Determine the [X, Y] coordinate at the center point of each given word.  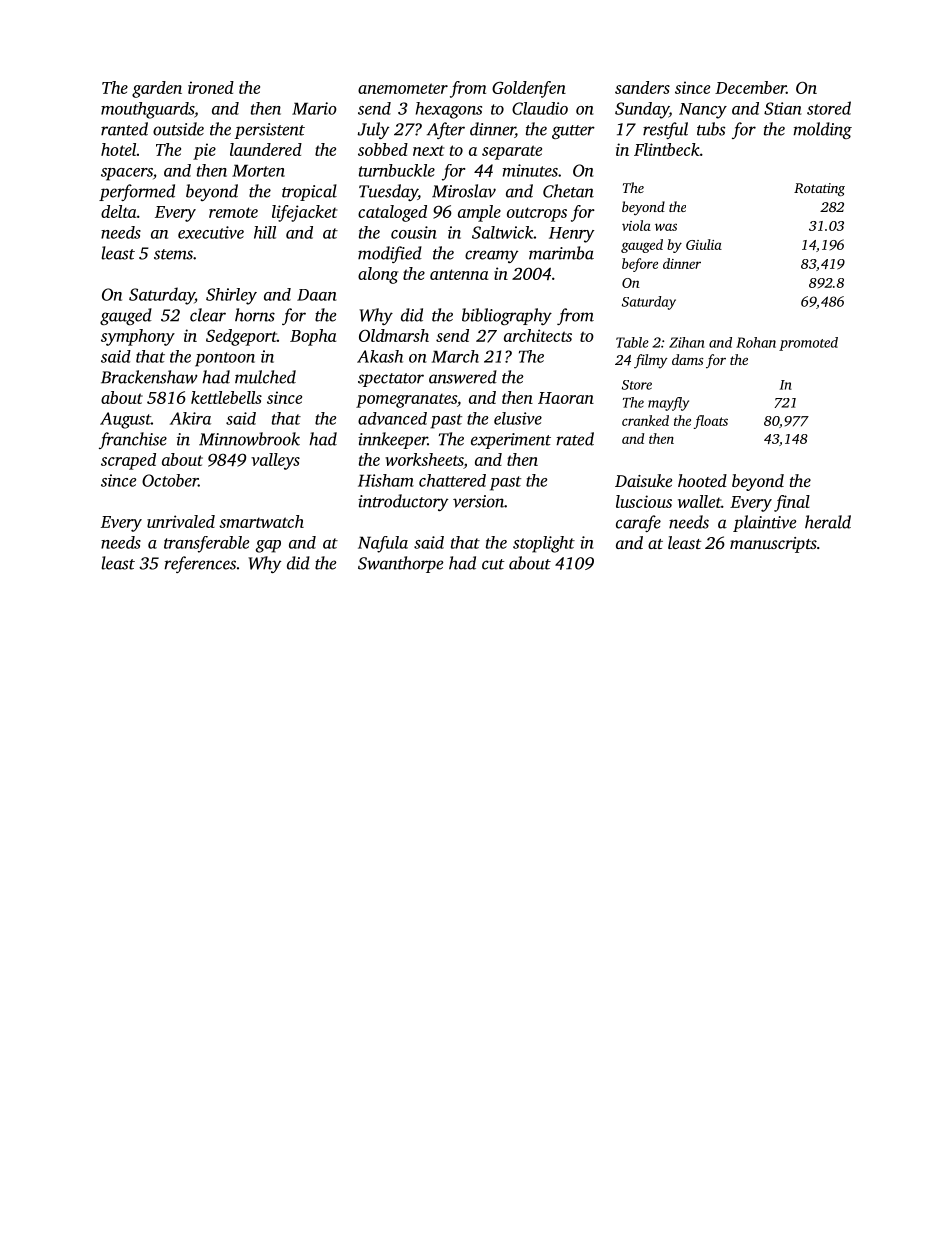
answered [463, 377]
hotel [118, 149]
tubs [711, 129]
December [750, 87]
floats [711, 422]
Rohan [756, 342]
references [200, 564]
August [125, 420]
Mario [314, 108]
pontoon [225, 359]
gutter [573, 132]
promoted [808, 344]
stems [173, 254]
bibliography [507, 316]
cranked [645, 420]
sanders [642, 87]
